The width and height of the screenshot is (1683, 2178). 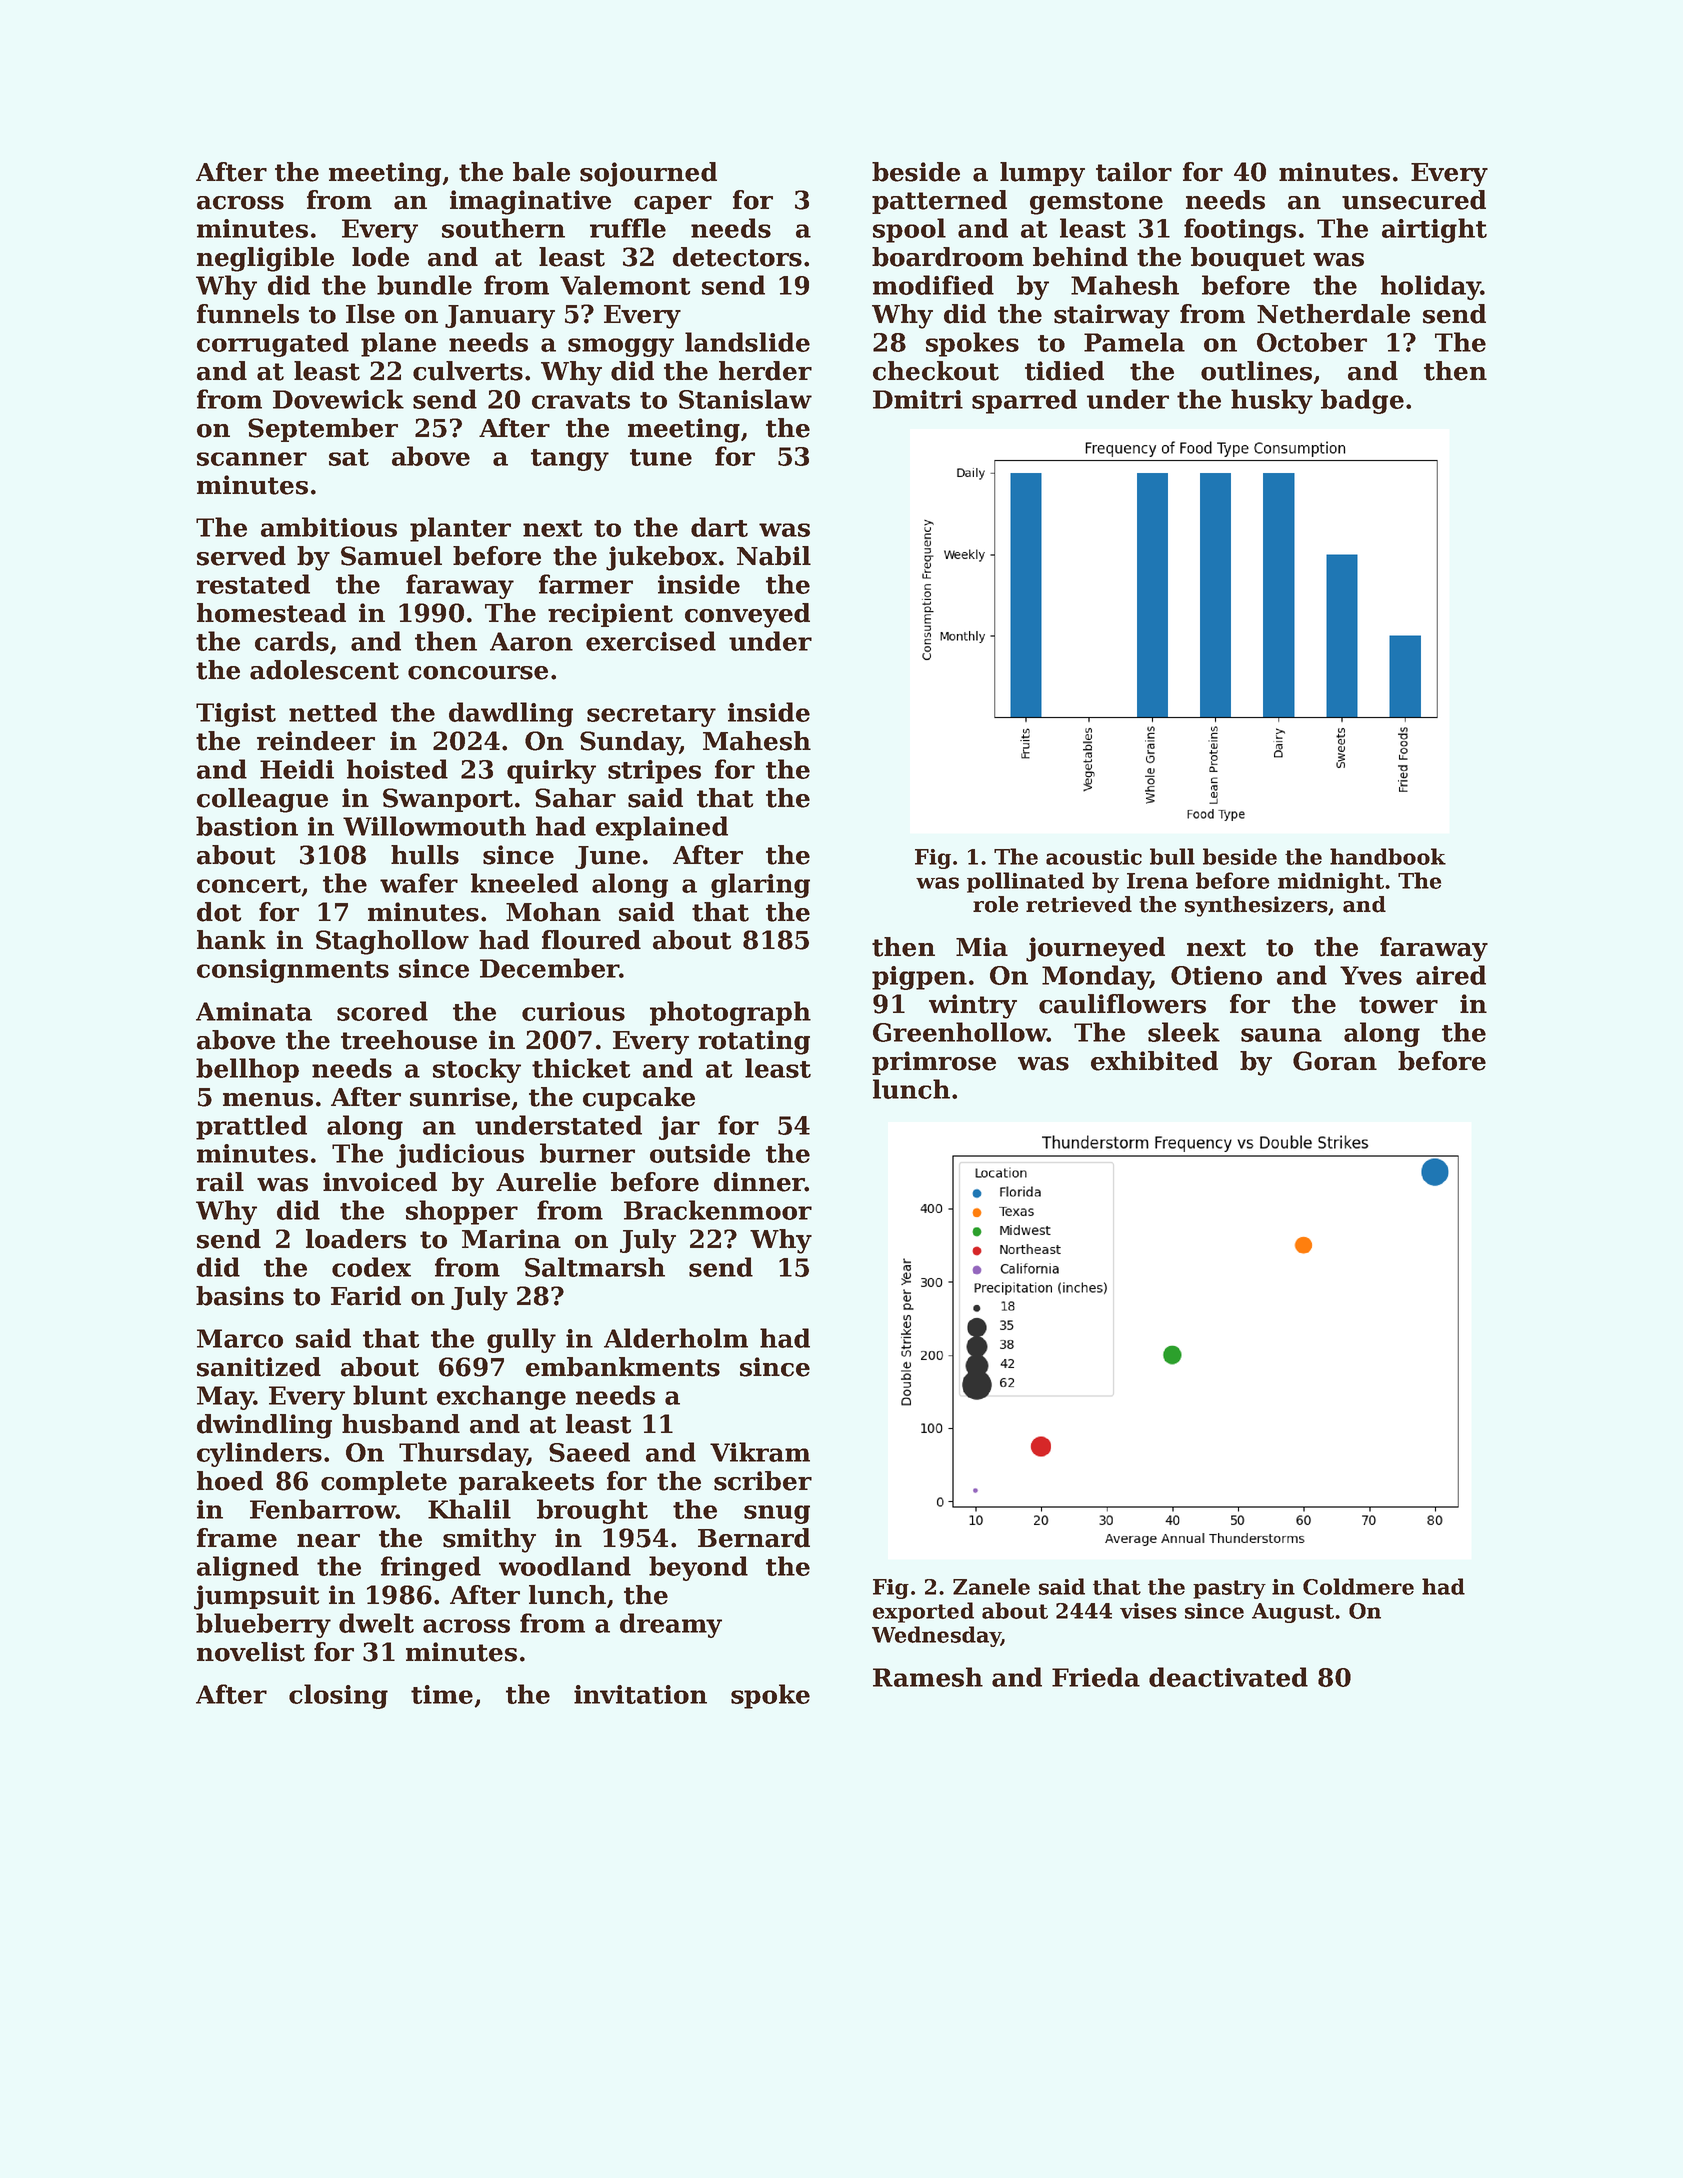 I want to click on sojourned, so click(x=648, y=174).
